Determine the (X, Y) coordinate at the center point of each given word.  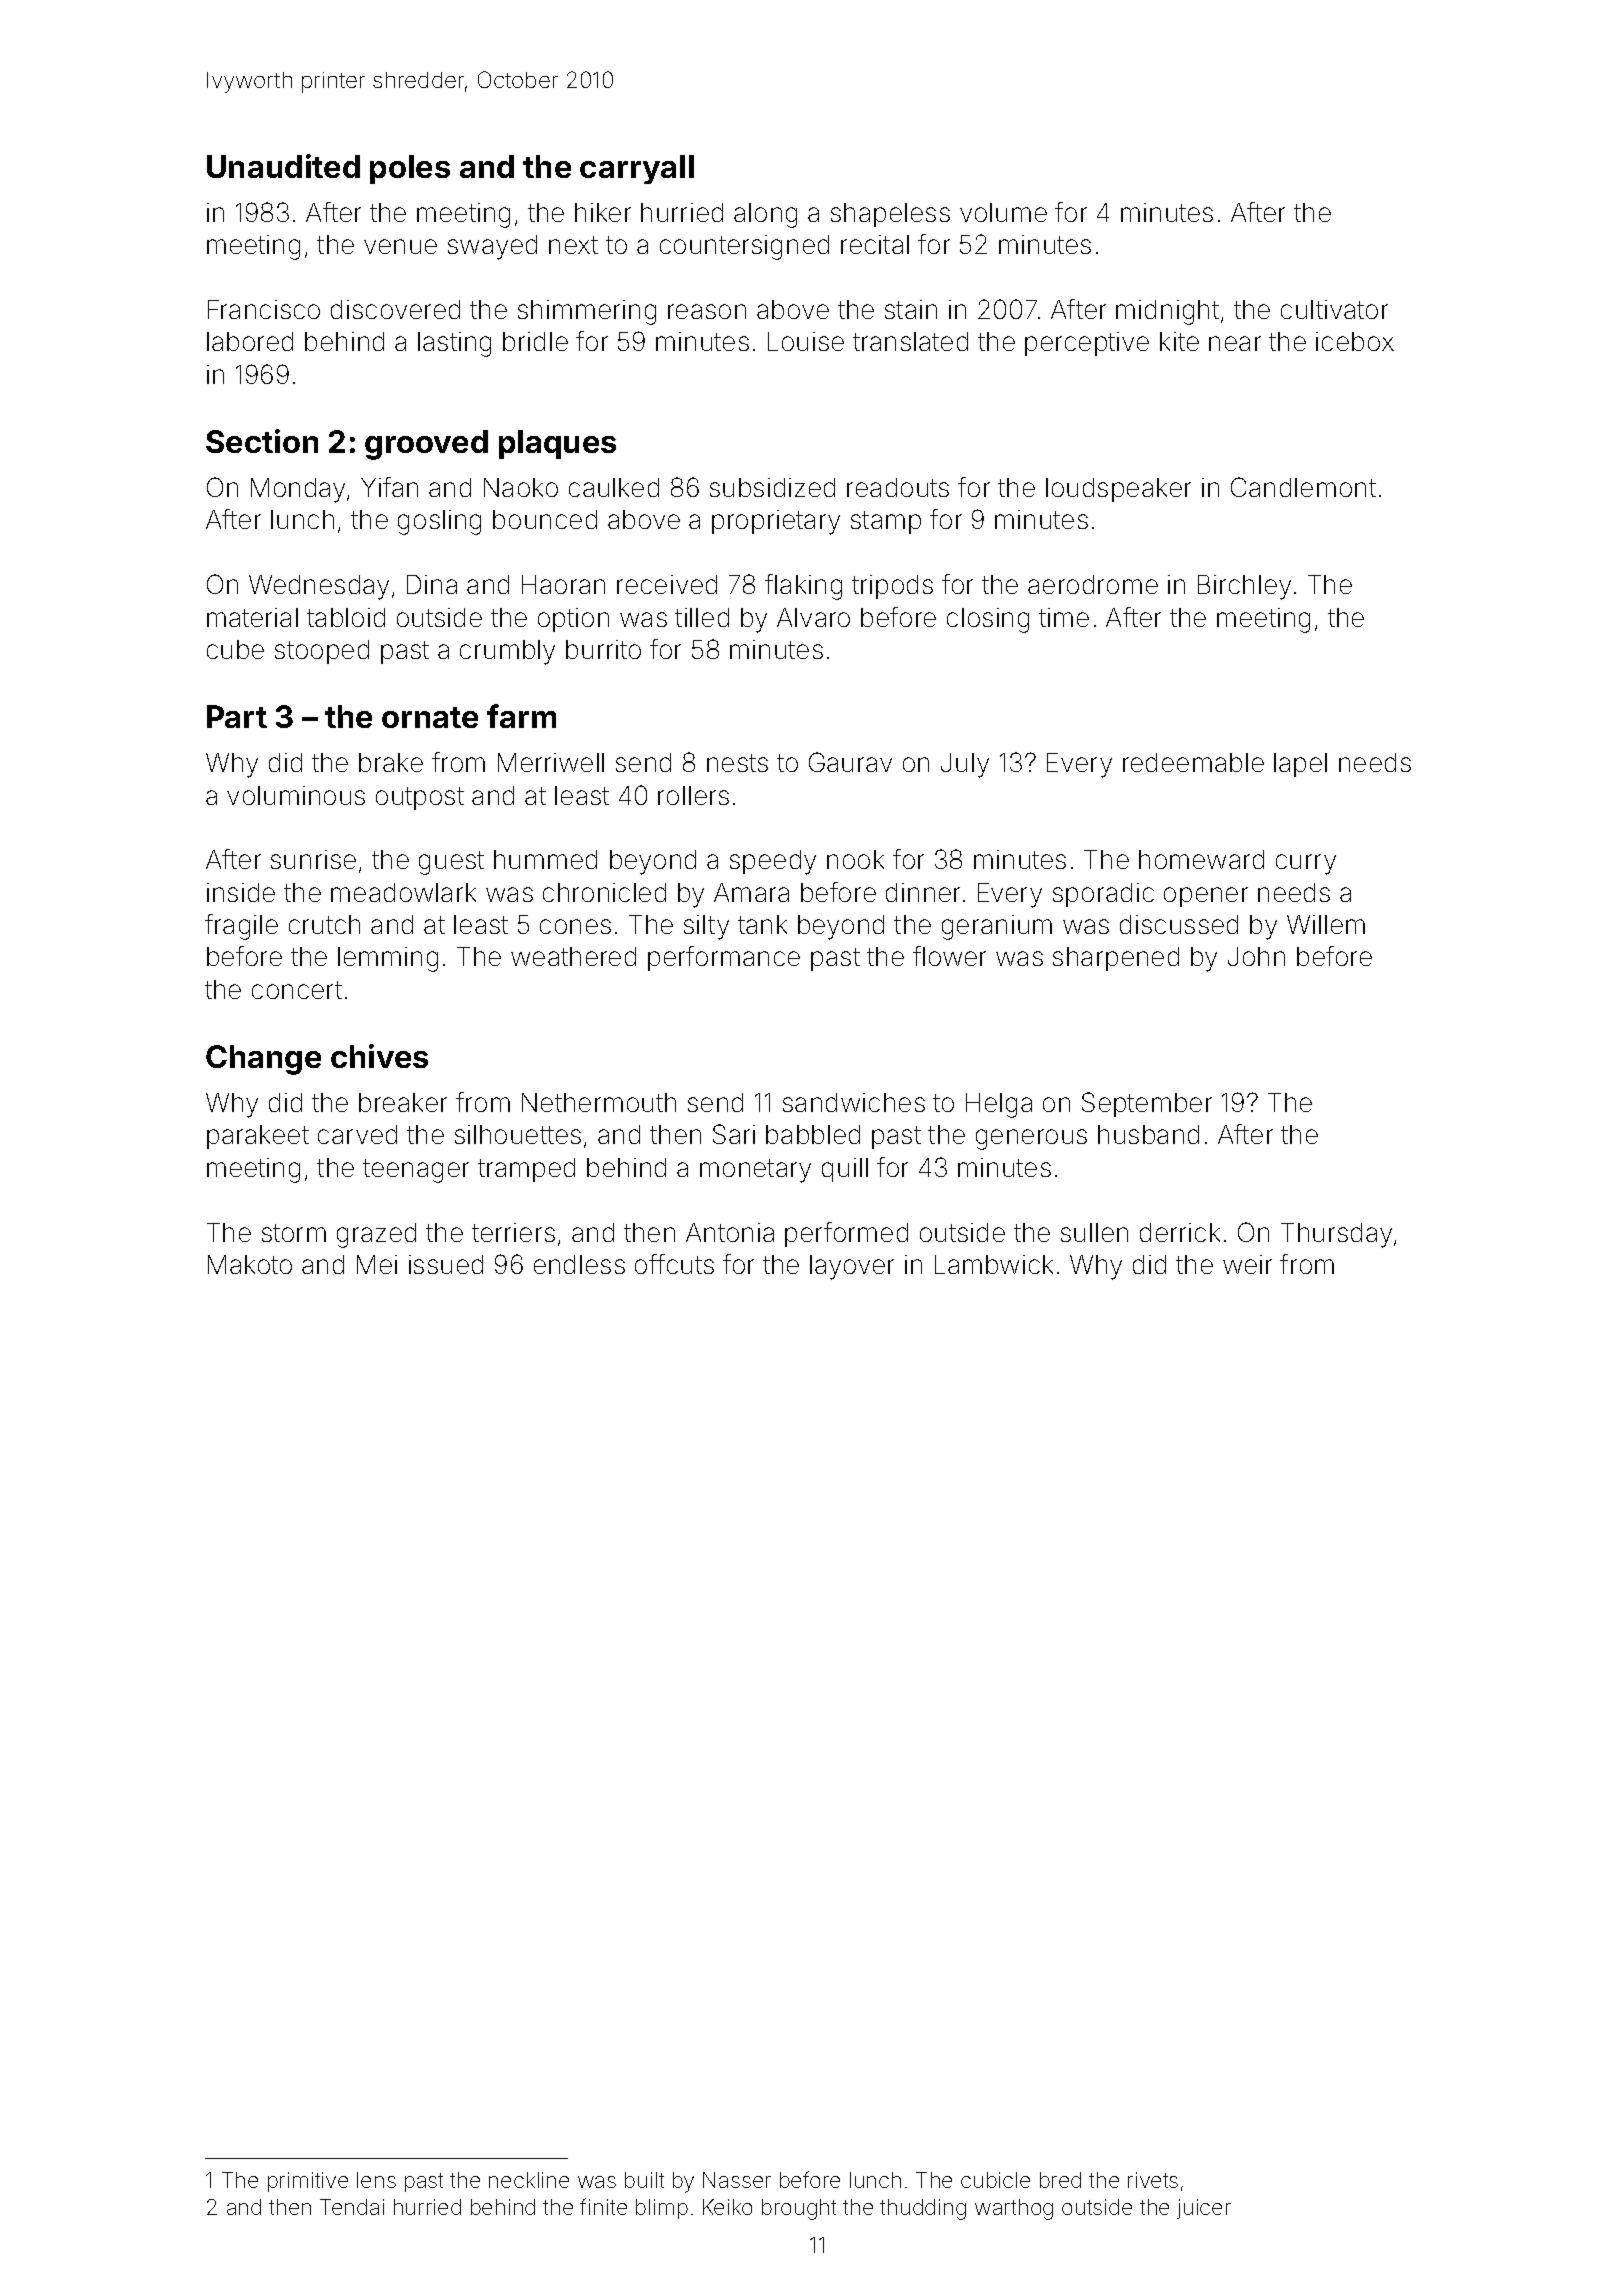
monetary (755, 1171)
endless (579, 1264)
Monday (298, 490)
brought (799, 2209)
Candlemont (1303, 487)
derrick (1180, 1232)
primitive (308, 2182)
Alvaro (813, 617)
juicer (1204, 2209)
